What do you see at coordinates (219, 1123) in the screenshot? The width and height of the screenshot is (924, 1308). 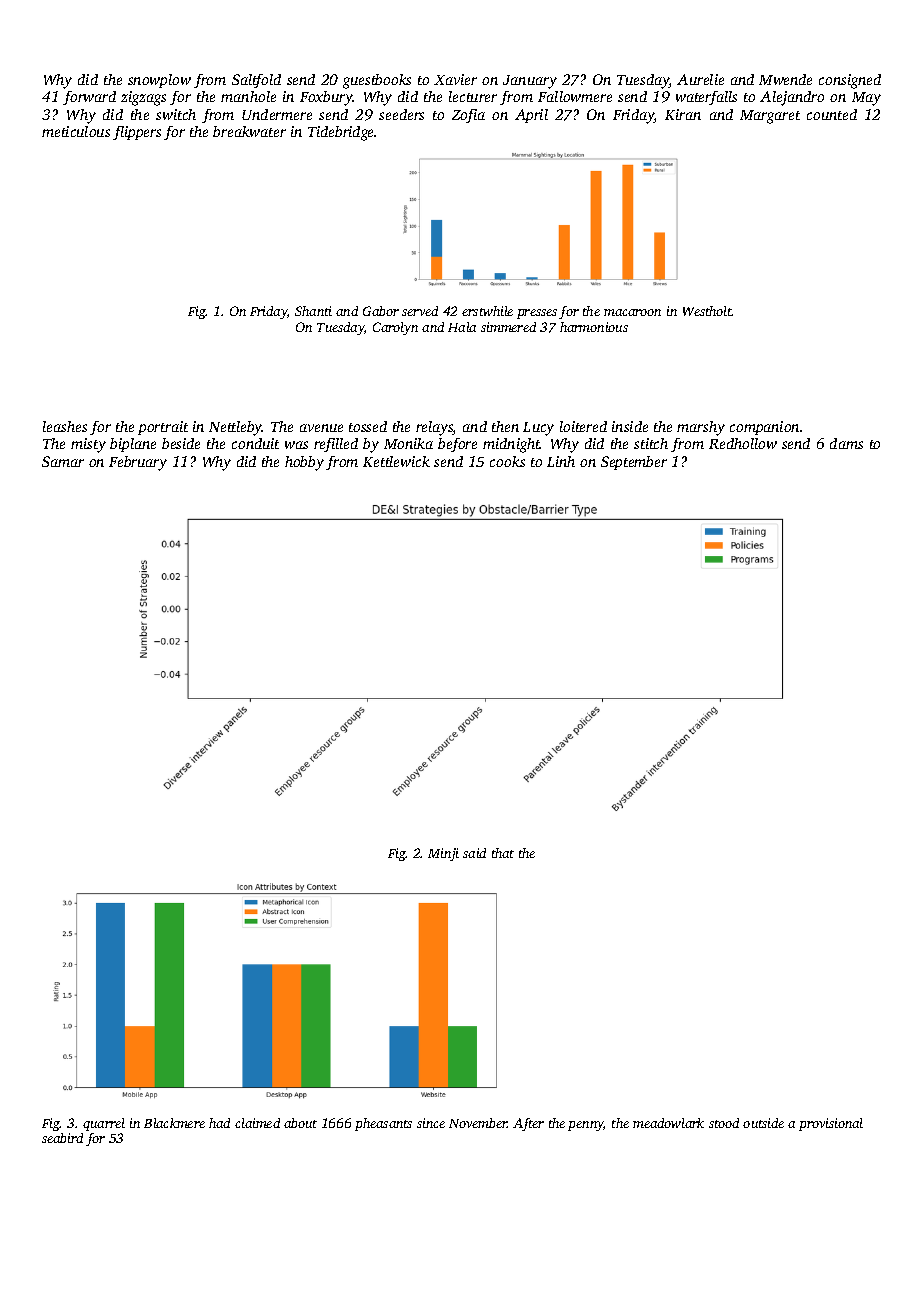 I see `had` at bounding box center [219, 1123].
